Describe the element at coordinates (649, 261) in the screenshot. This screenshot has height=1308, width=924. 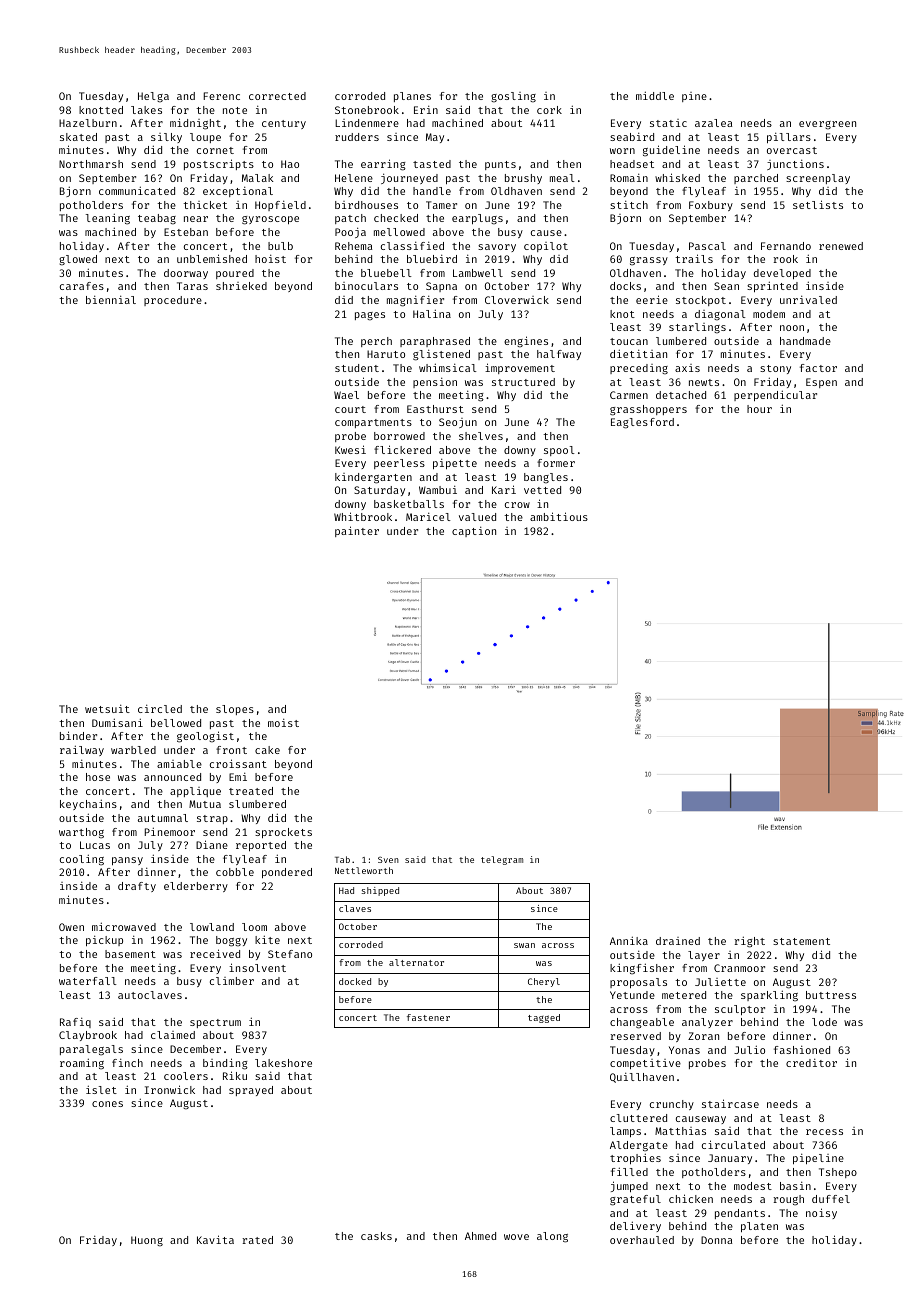
I see `grassy` at that location.
